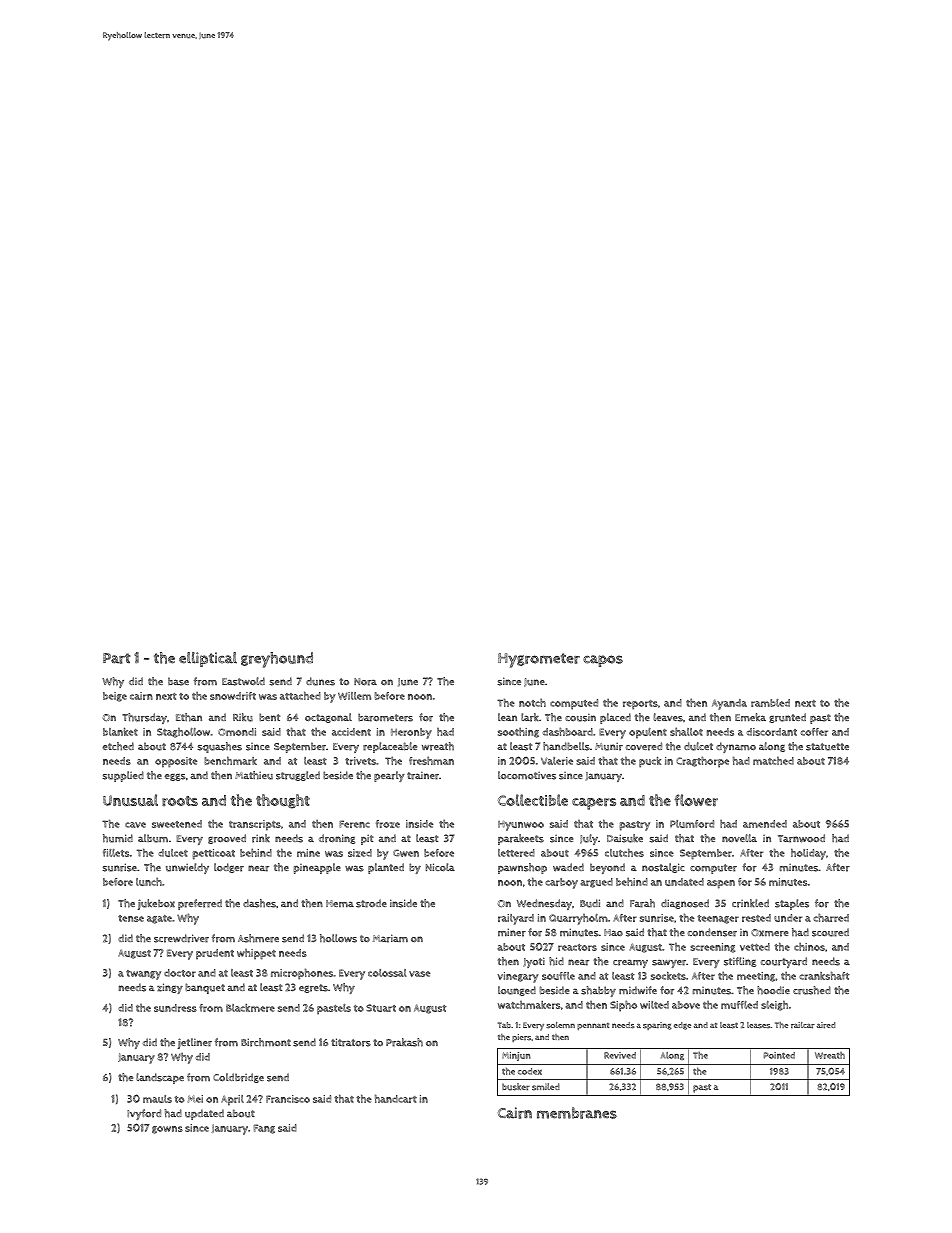 This image has width=952, height=1233. I want to click on grooved, so click(227, 839).
